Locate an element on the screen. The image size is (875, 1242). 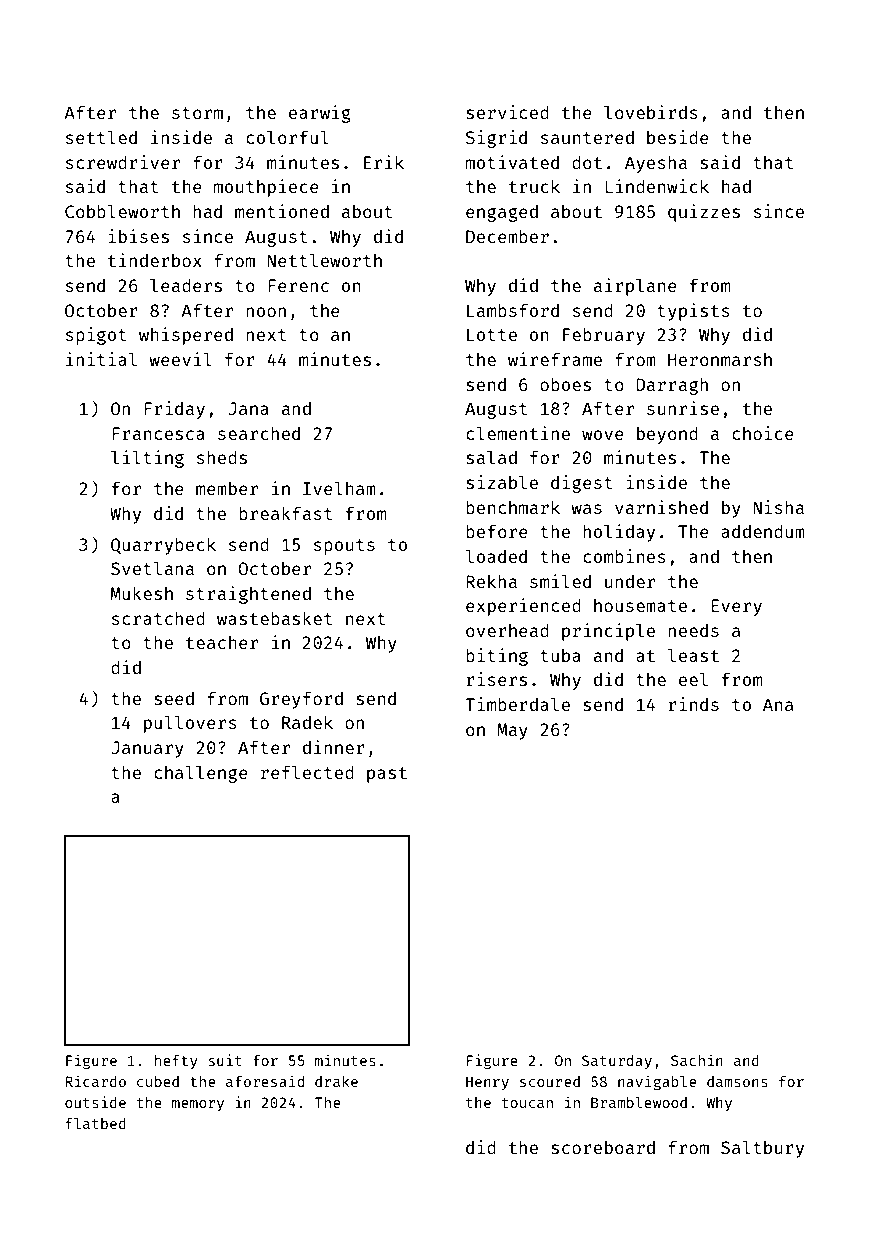
suit is located at coordinates (225, 1060).
